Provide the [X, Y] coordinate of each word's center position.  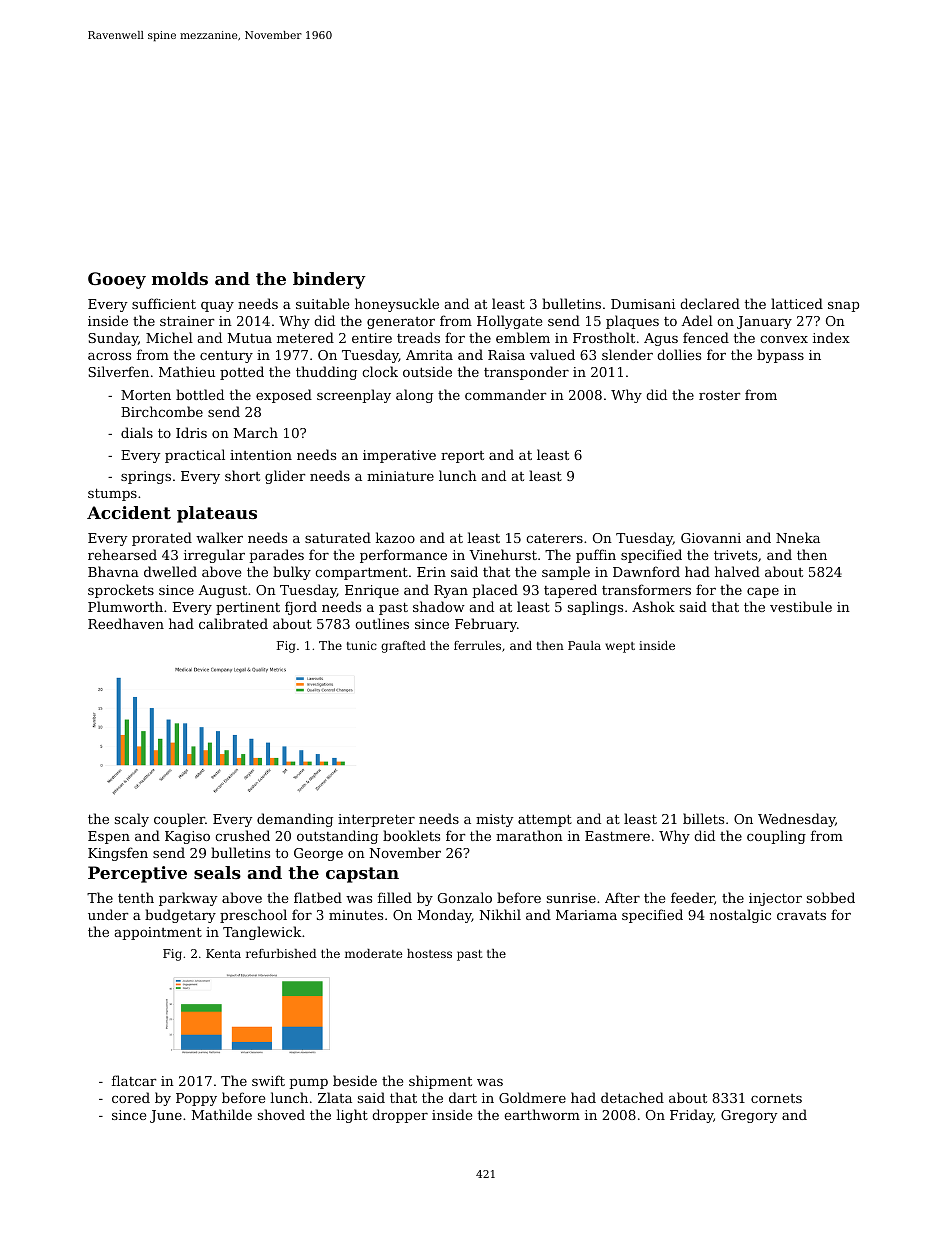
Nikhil [500, 914]
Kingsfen [118, 854]
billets [703, 818]
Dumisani [643, 304]
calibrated [233, 623]
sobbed [831, 897]
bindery [329, 280]
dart [463, 1097]
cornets [776, 1098]
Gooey [117, 280]
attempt [545, 820]
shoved [281, 1114]
